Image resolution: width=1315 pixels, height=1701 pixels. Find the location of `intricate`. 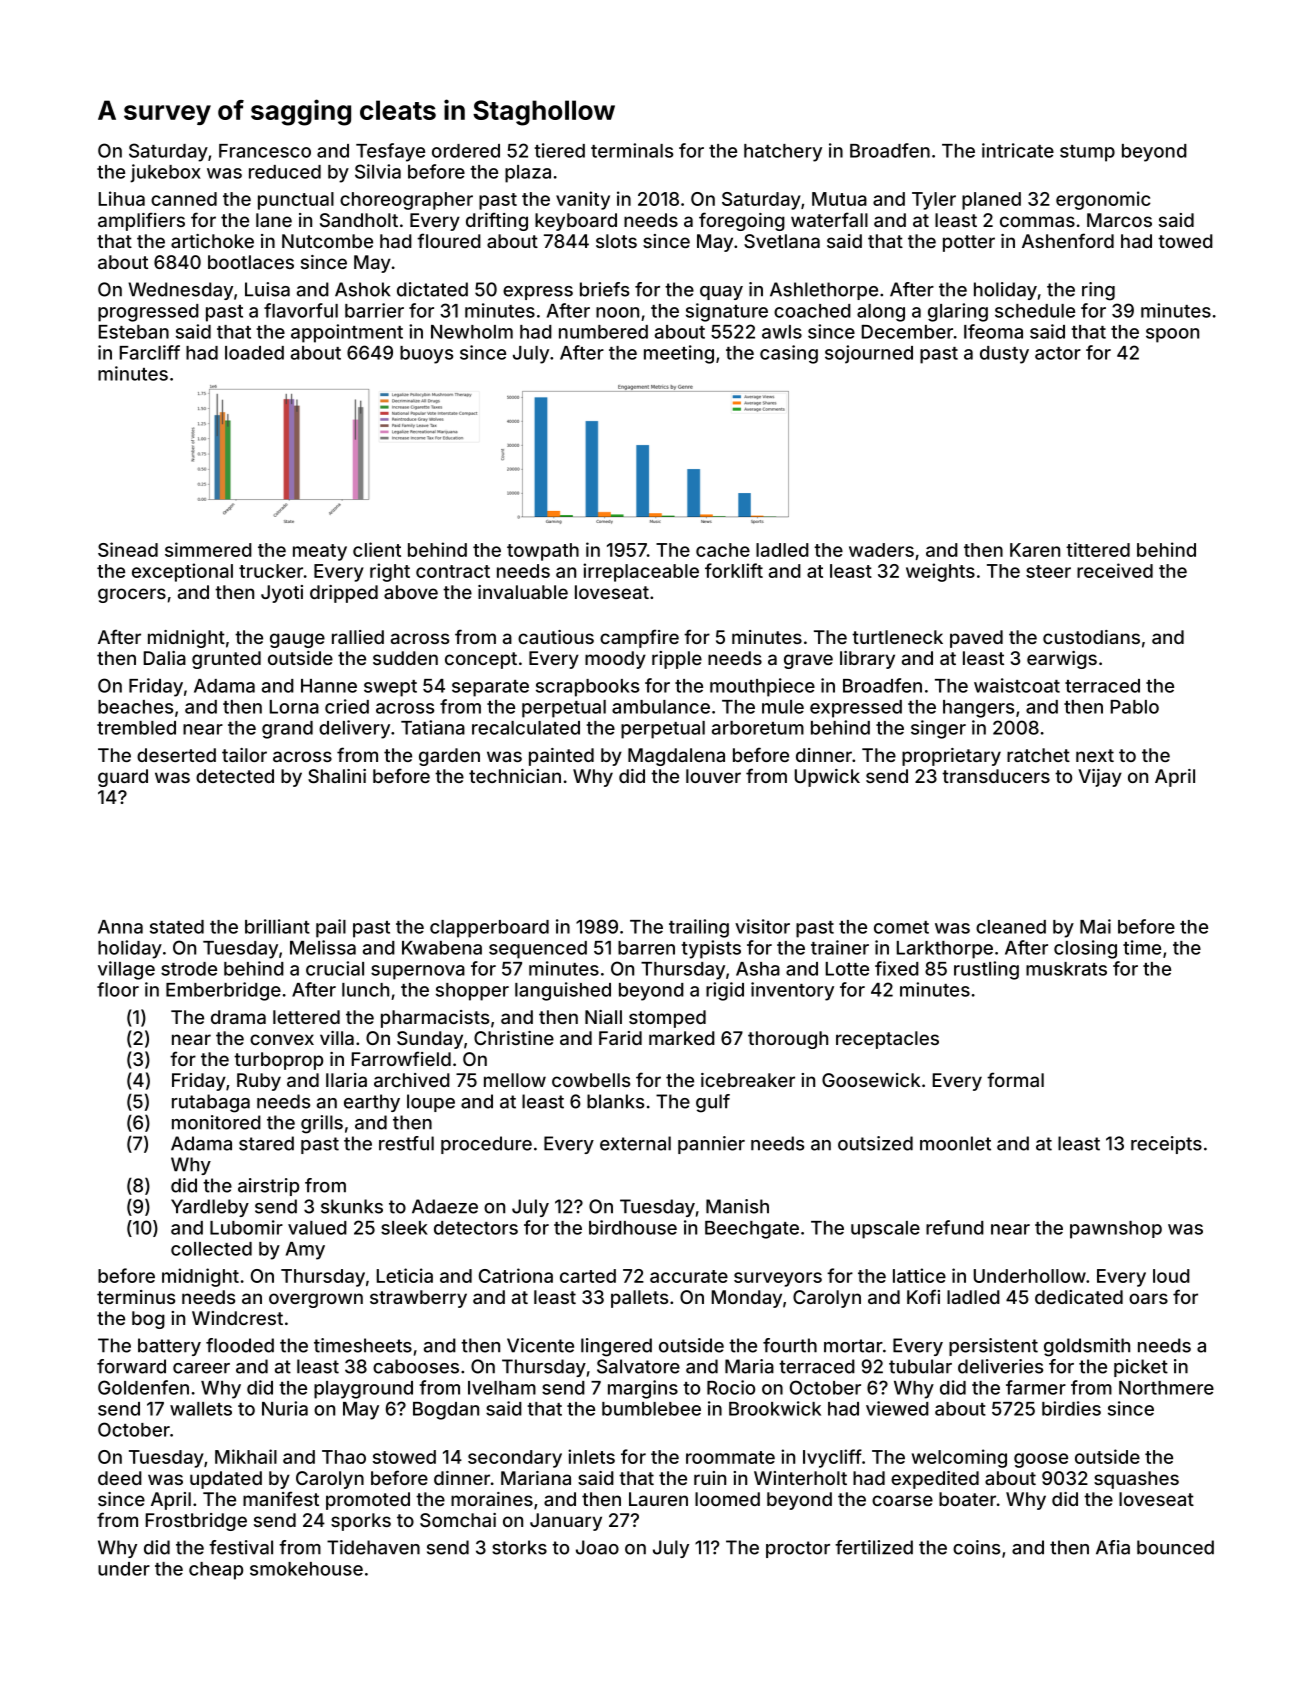

intricate is located at coordinates (1018, 150).
